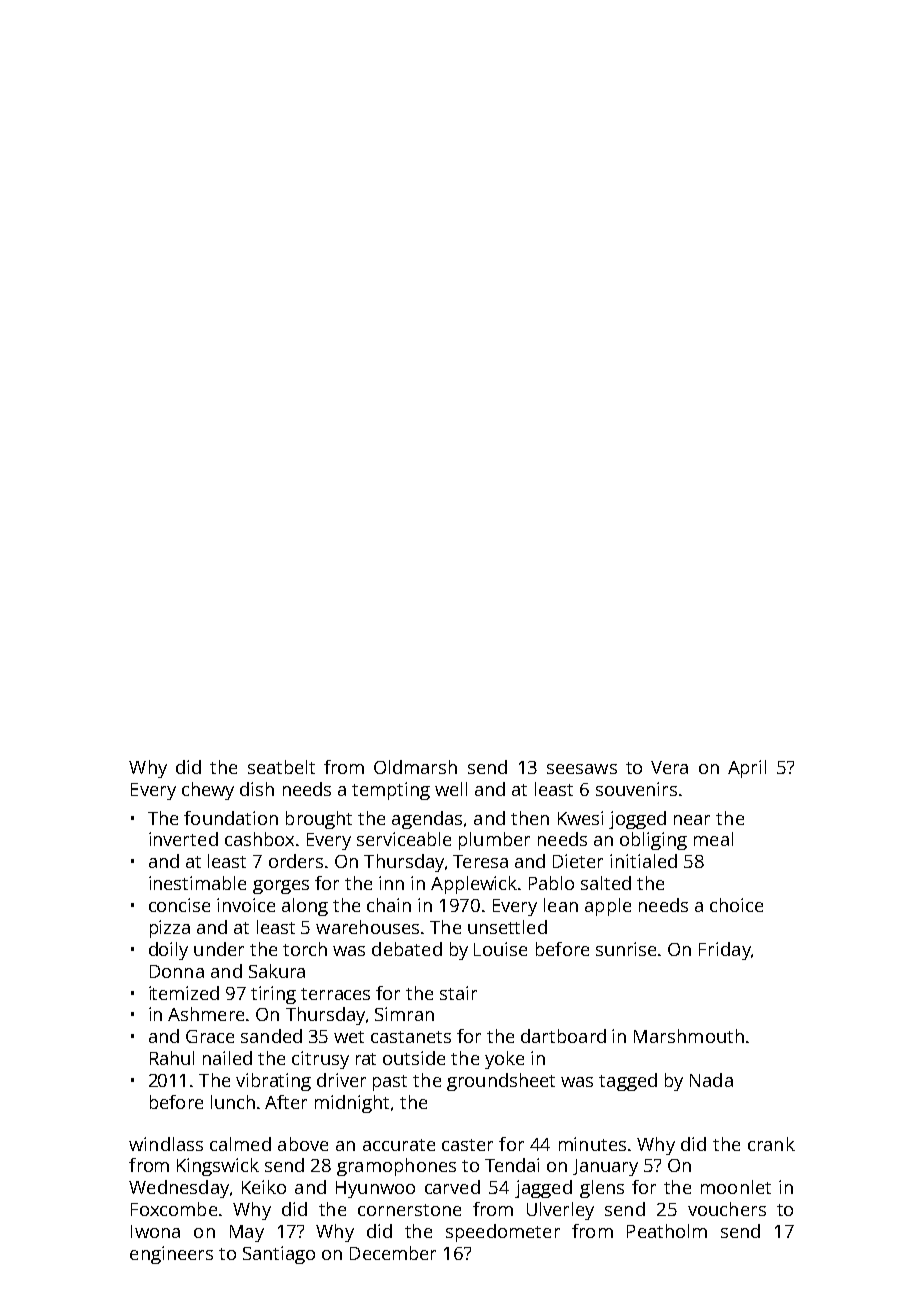  Describe the element at coordinates (458, 993) in the page. I see `stair` at that location.
